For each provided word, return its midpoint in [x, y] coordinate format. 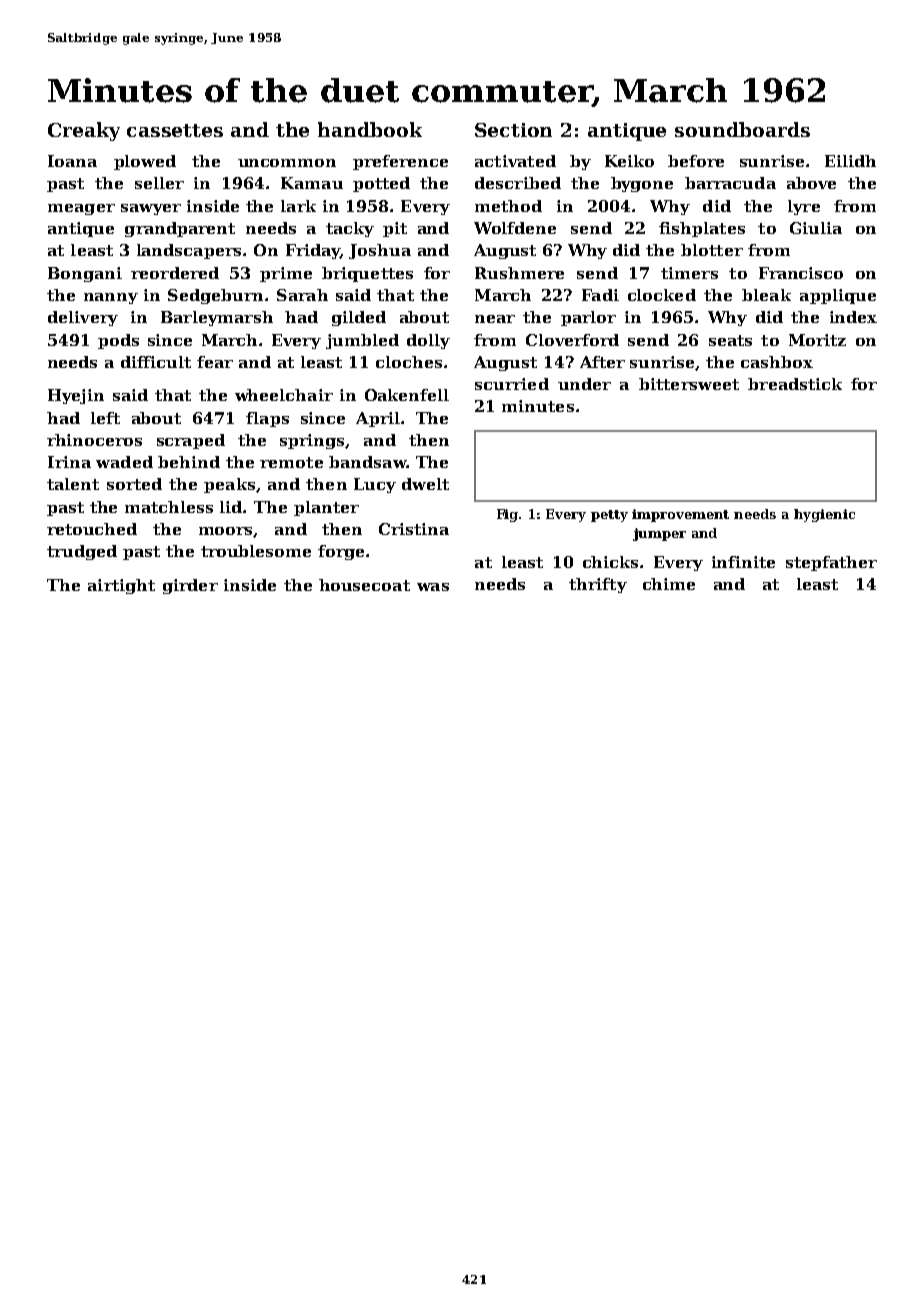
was [433, 587]
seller [159, 183]
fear [215, 362]
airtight [121, 586]
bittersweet [689, 384]
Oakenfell [407, 395]
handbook [370, 129]
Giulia [816, 228]
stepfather [831, 563]
